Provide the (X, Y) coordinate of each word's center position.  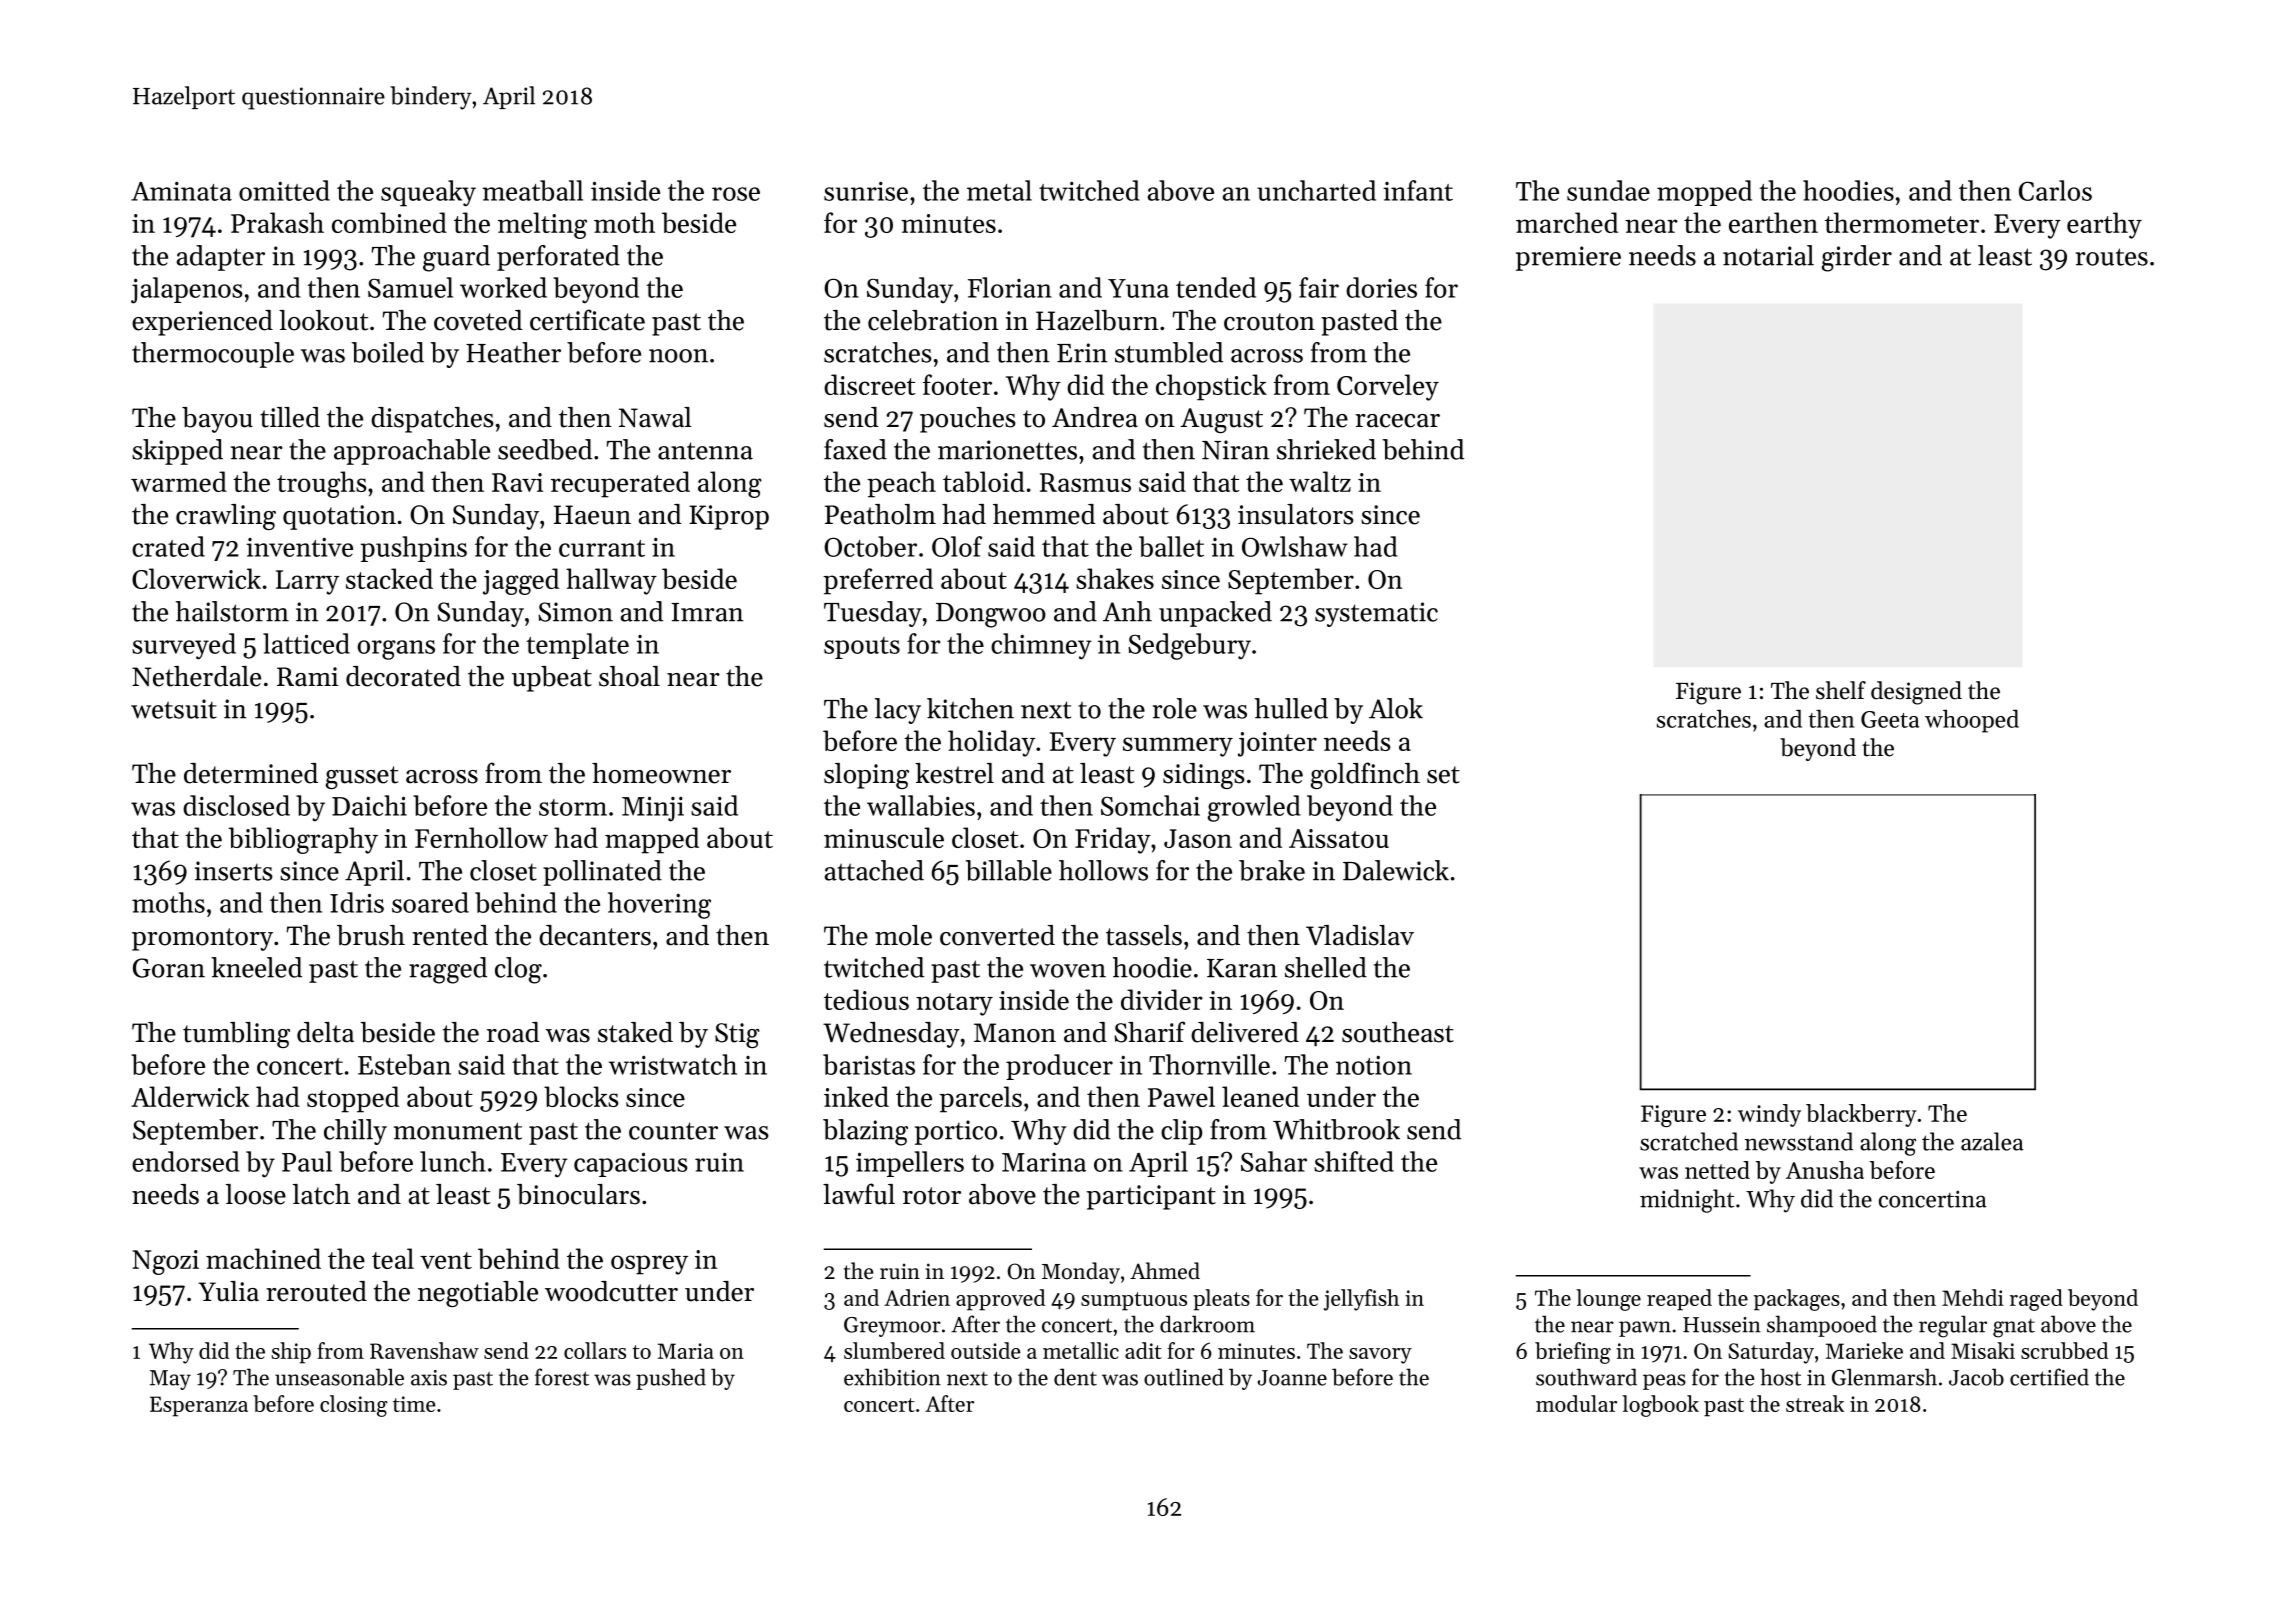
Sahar (1274, 1161)
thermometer (1902, 222)
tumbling (236, 1035)
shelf (1841, 690)
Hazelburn (1097, 320)
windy (1769, 1115)
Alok (1396, 708)
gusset (362, 777)
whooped (1972, 721)
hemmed (1044, 514)
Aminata (181, 191)
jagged (521, 581)
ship (291, 1353)
